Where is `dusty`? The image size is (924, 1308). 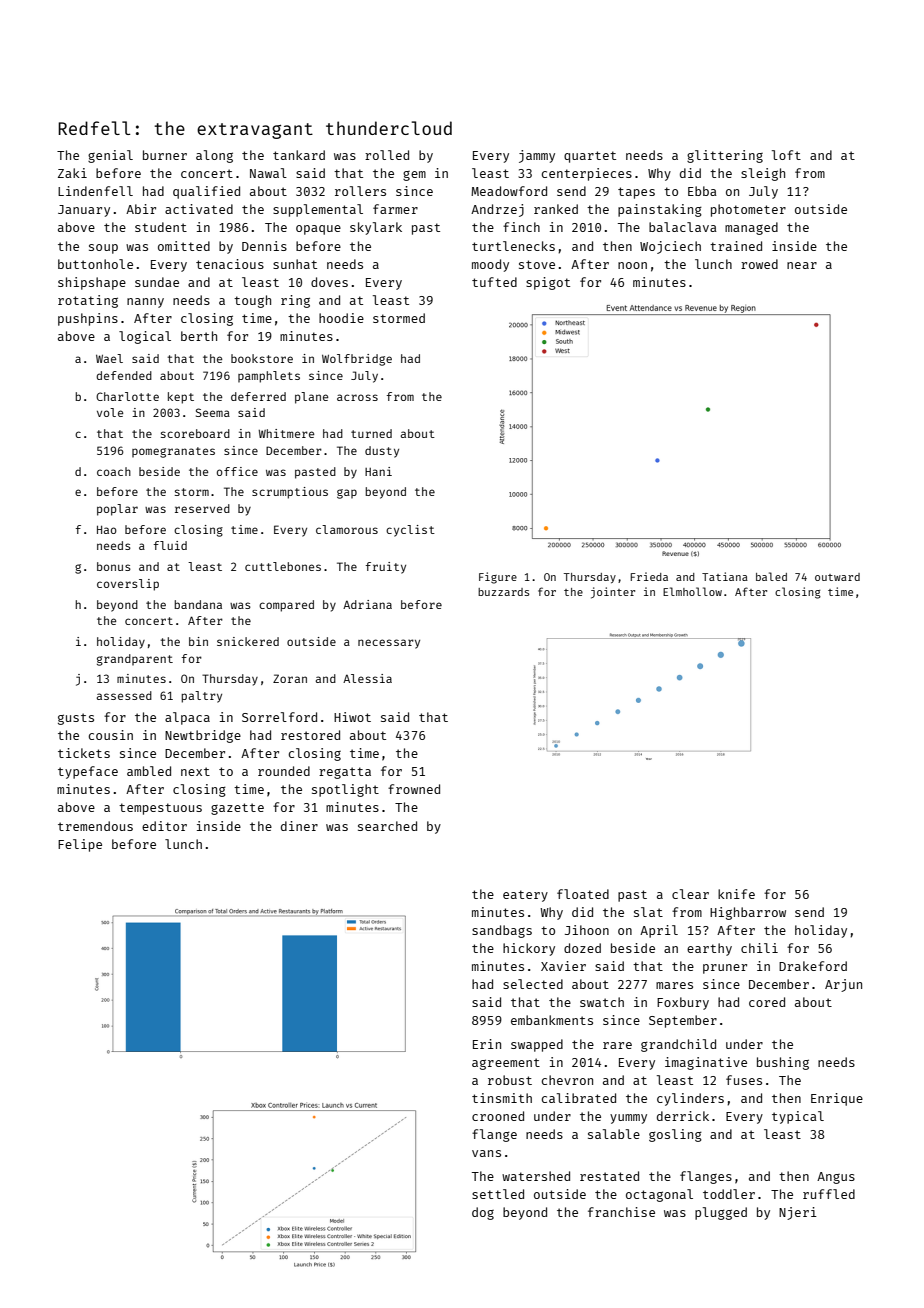
dusty is located at coordinates (382, 452).
